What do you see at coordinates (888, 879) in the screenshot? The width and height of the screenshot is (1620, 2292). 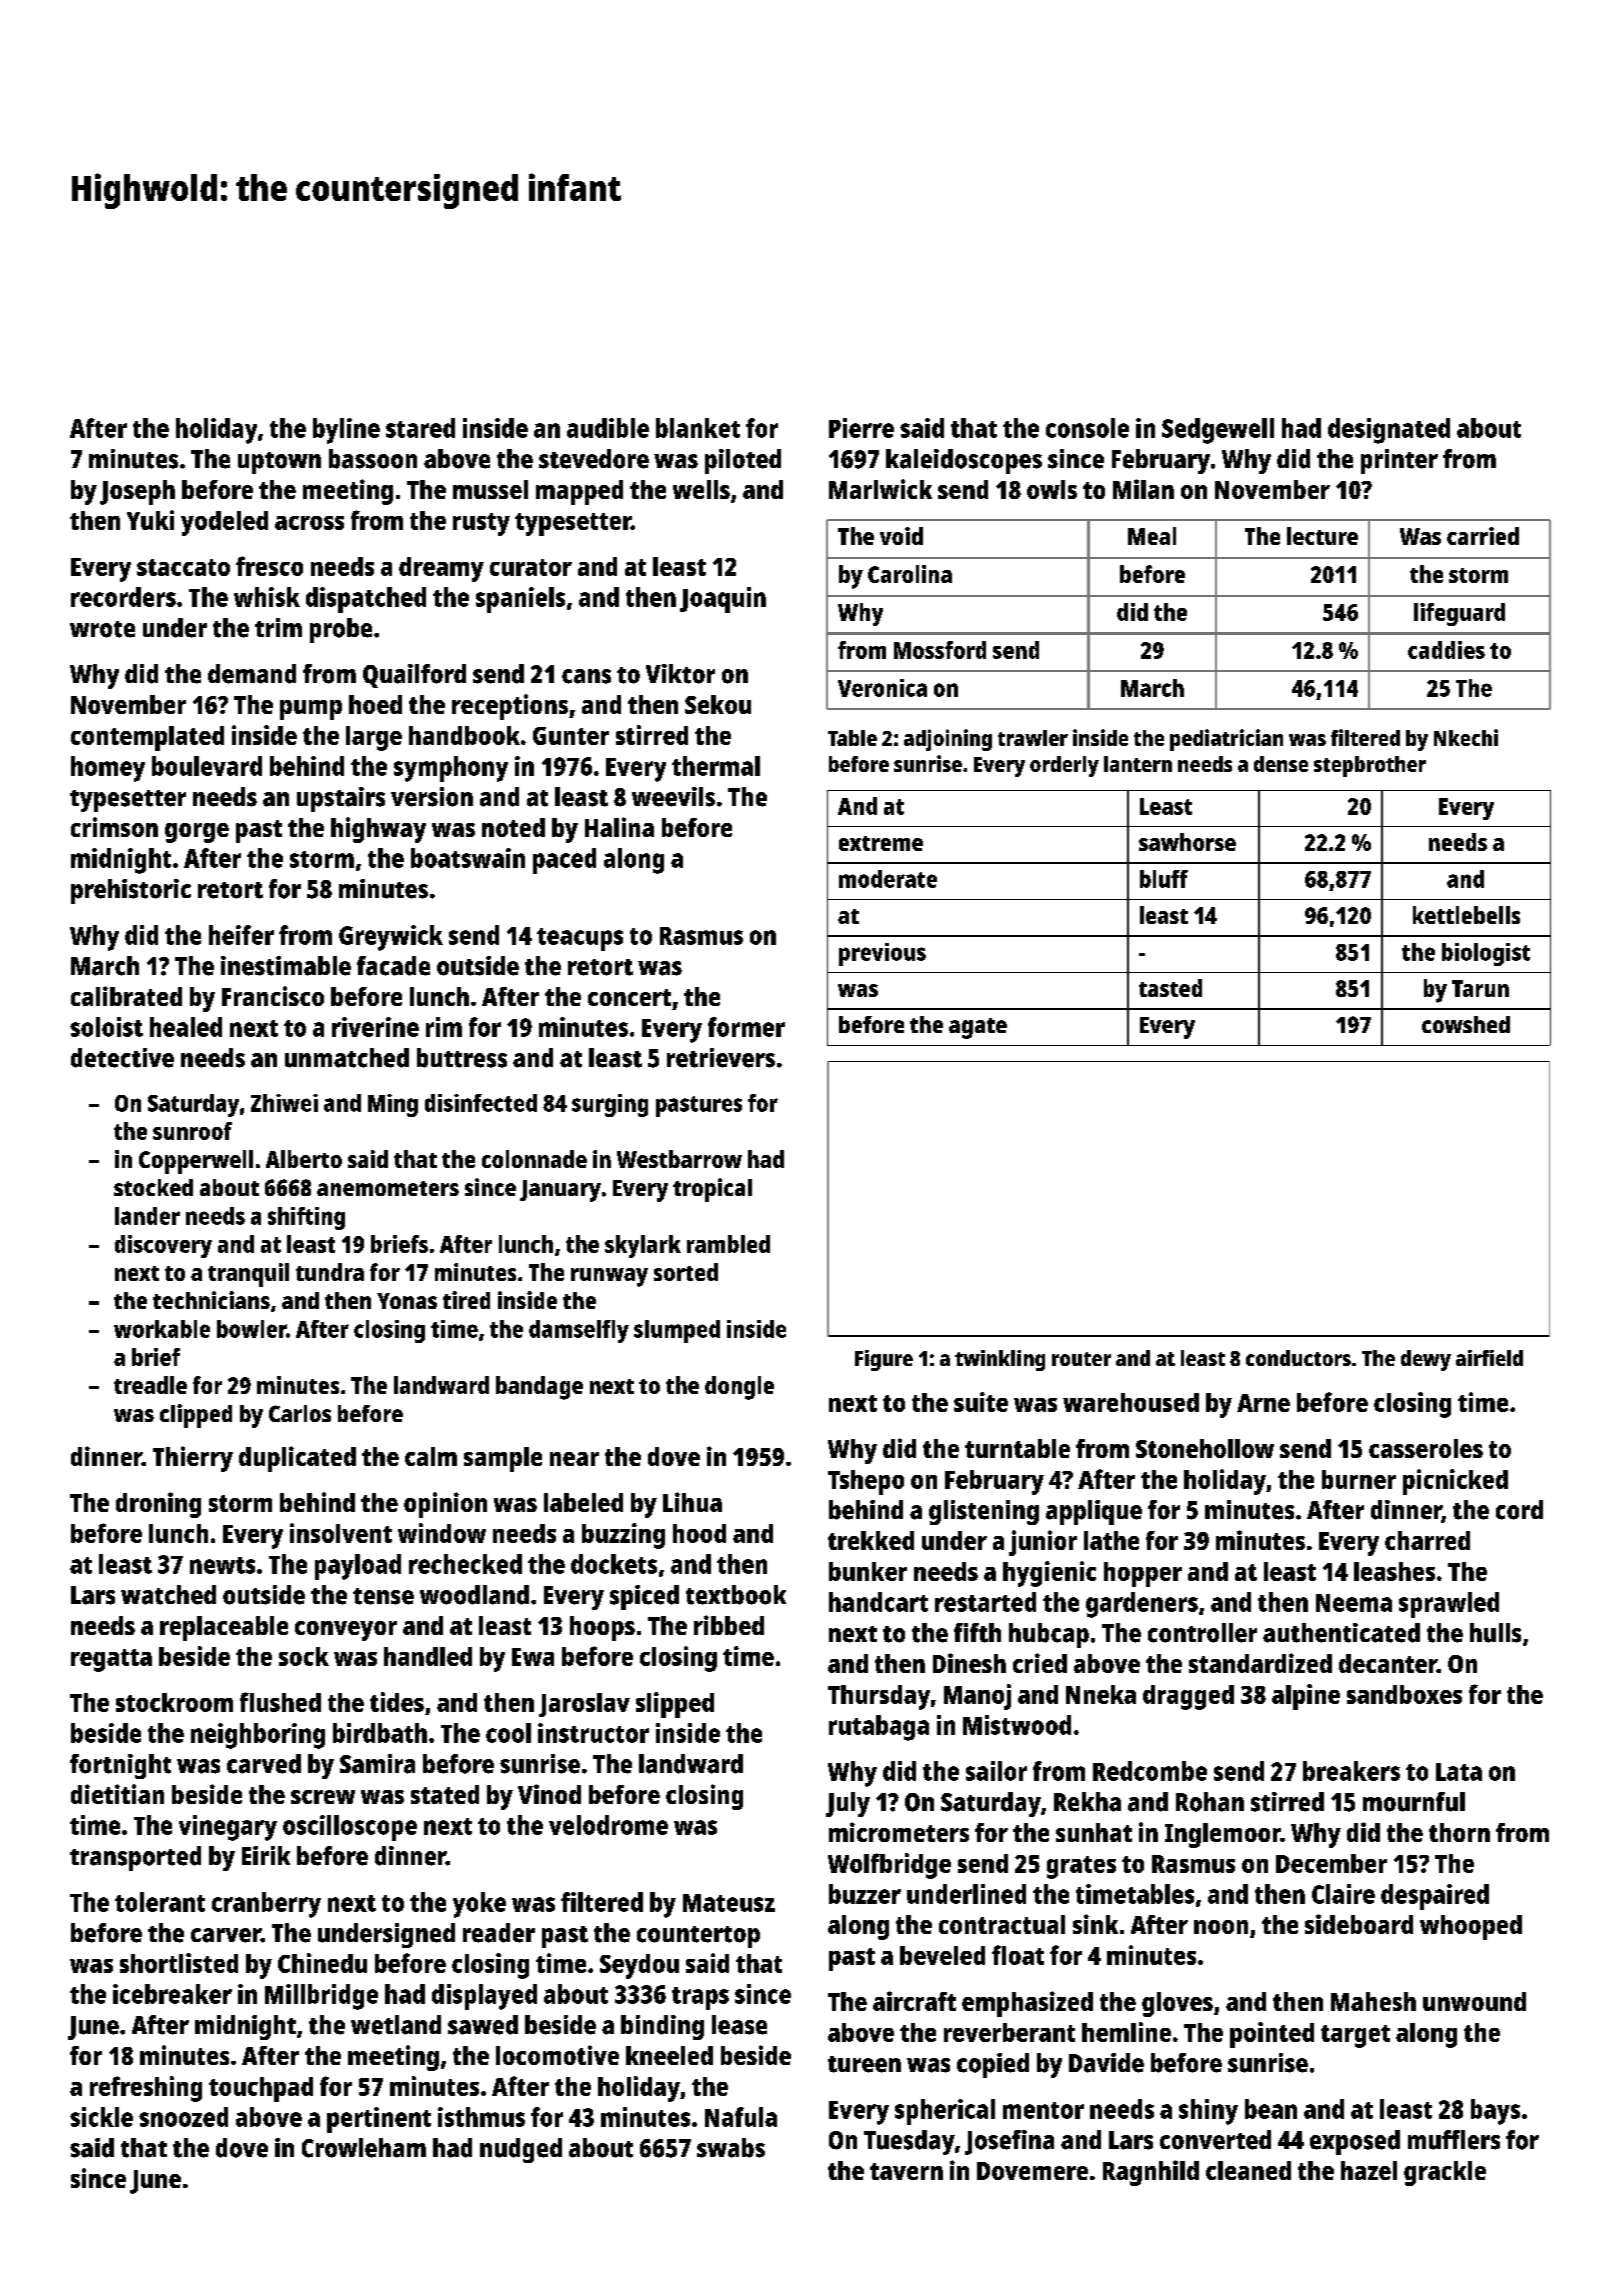 I see `moderate` at bounding box center [888, 879].
